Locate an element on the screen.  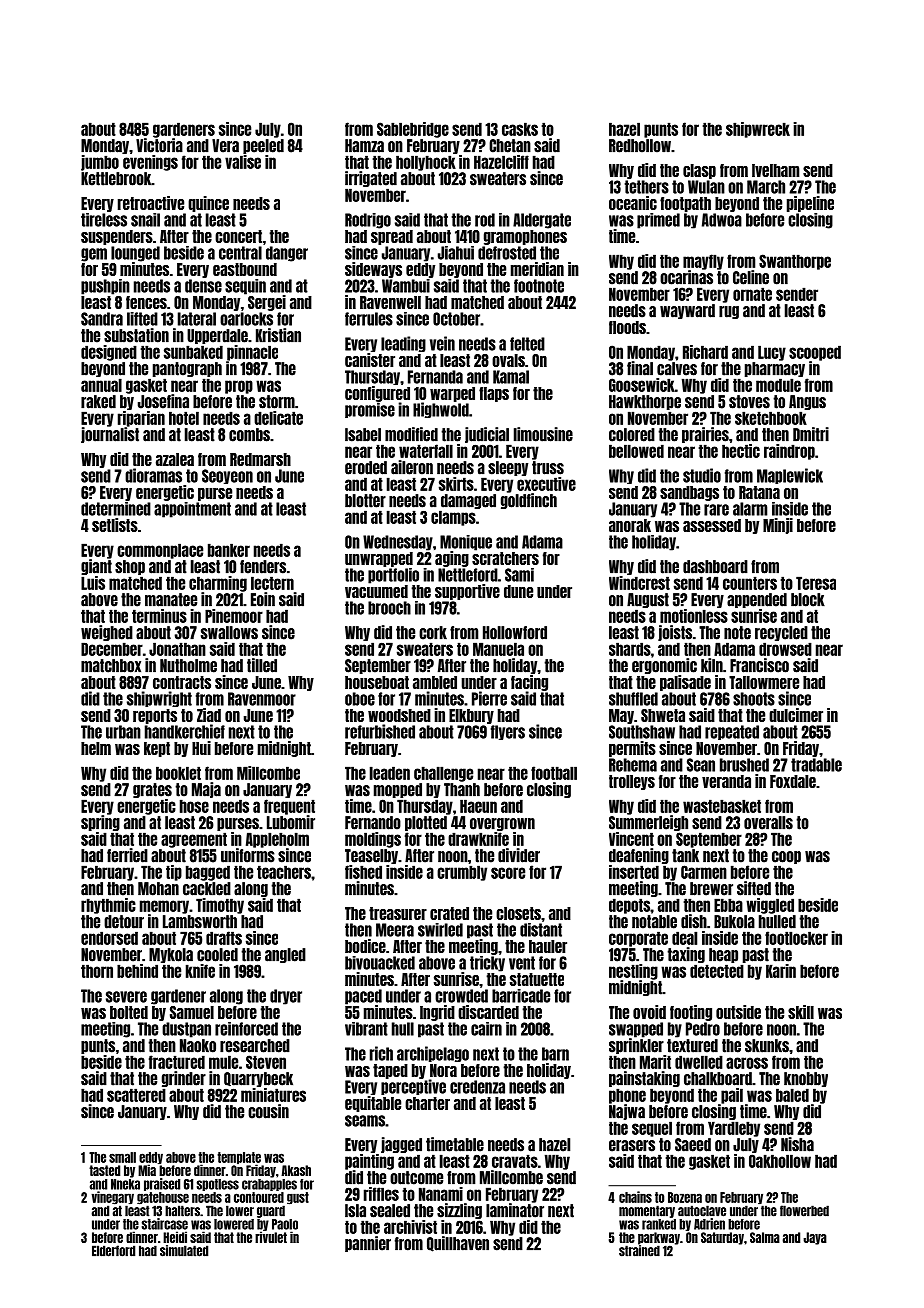
October is located at coordinates (456, 319).
